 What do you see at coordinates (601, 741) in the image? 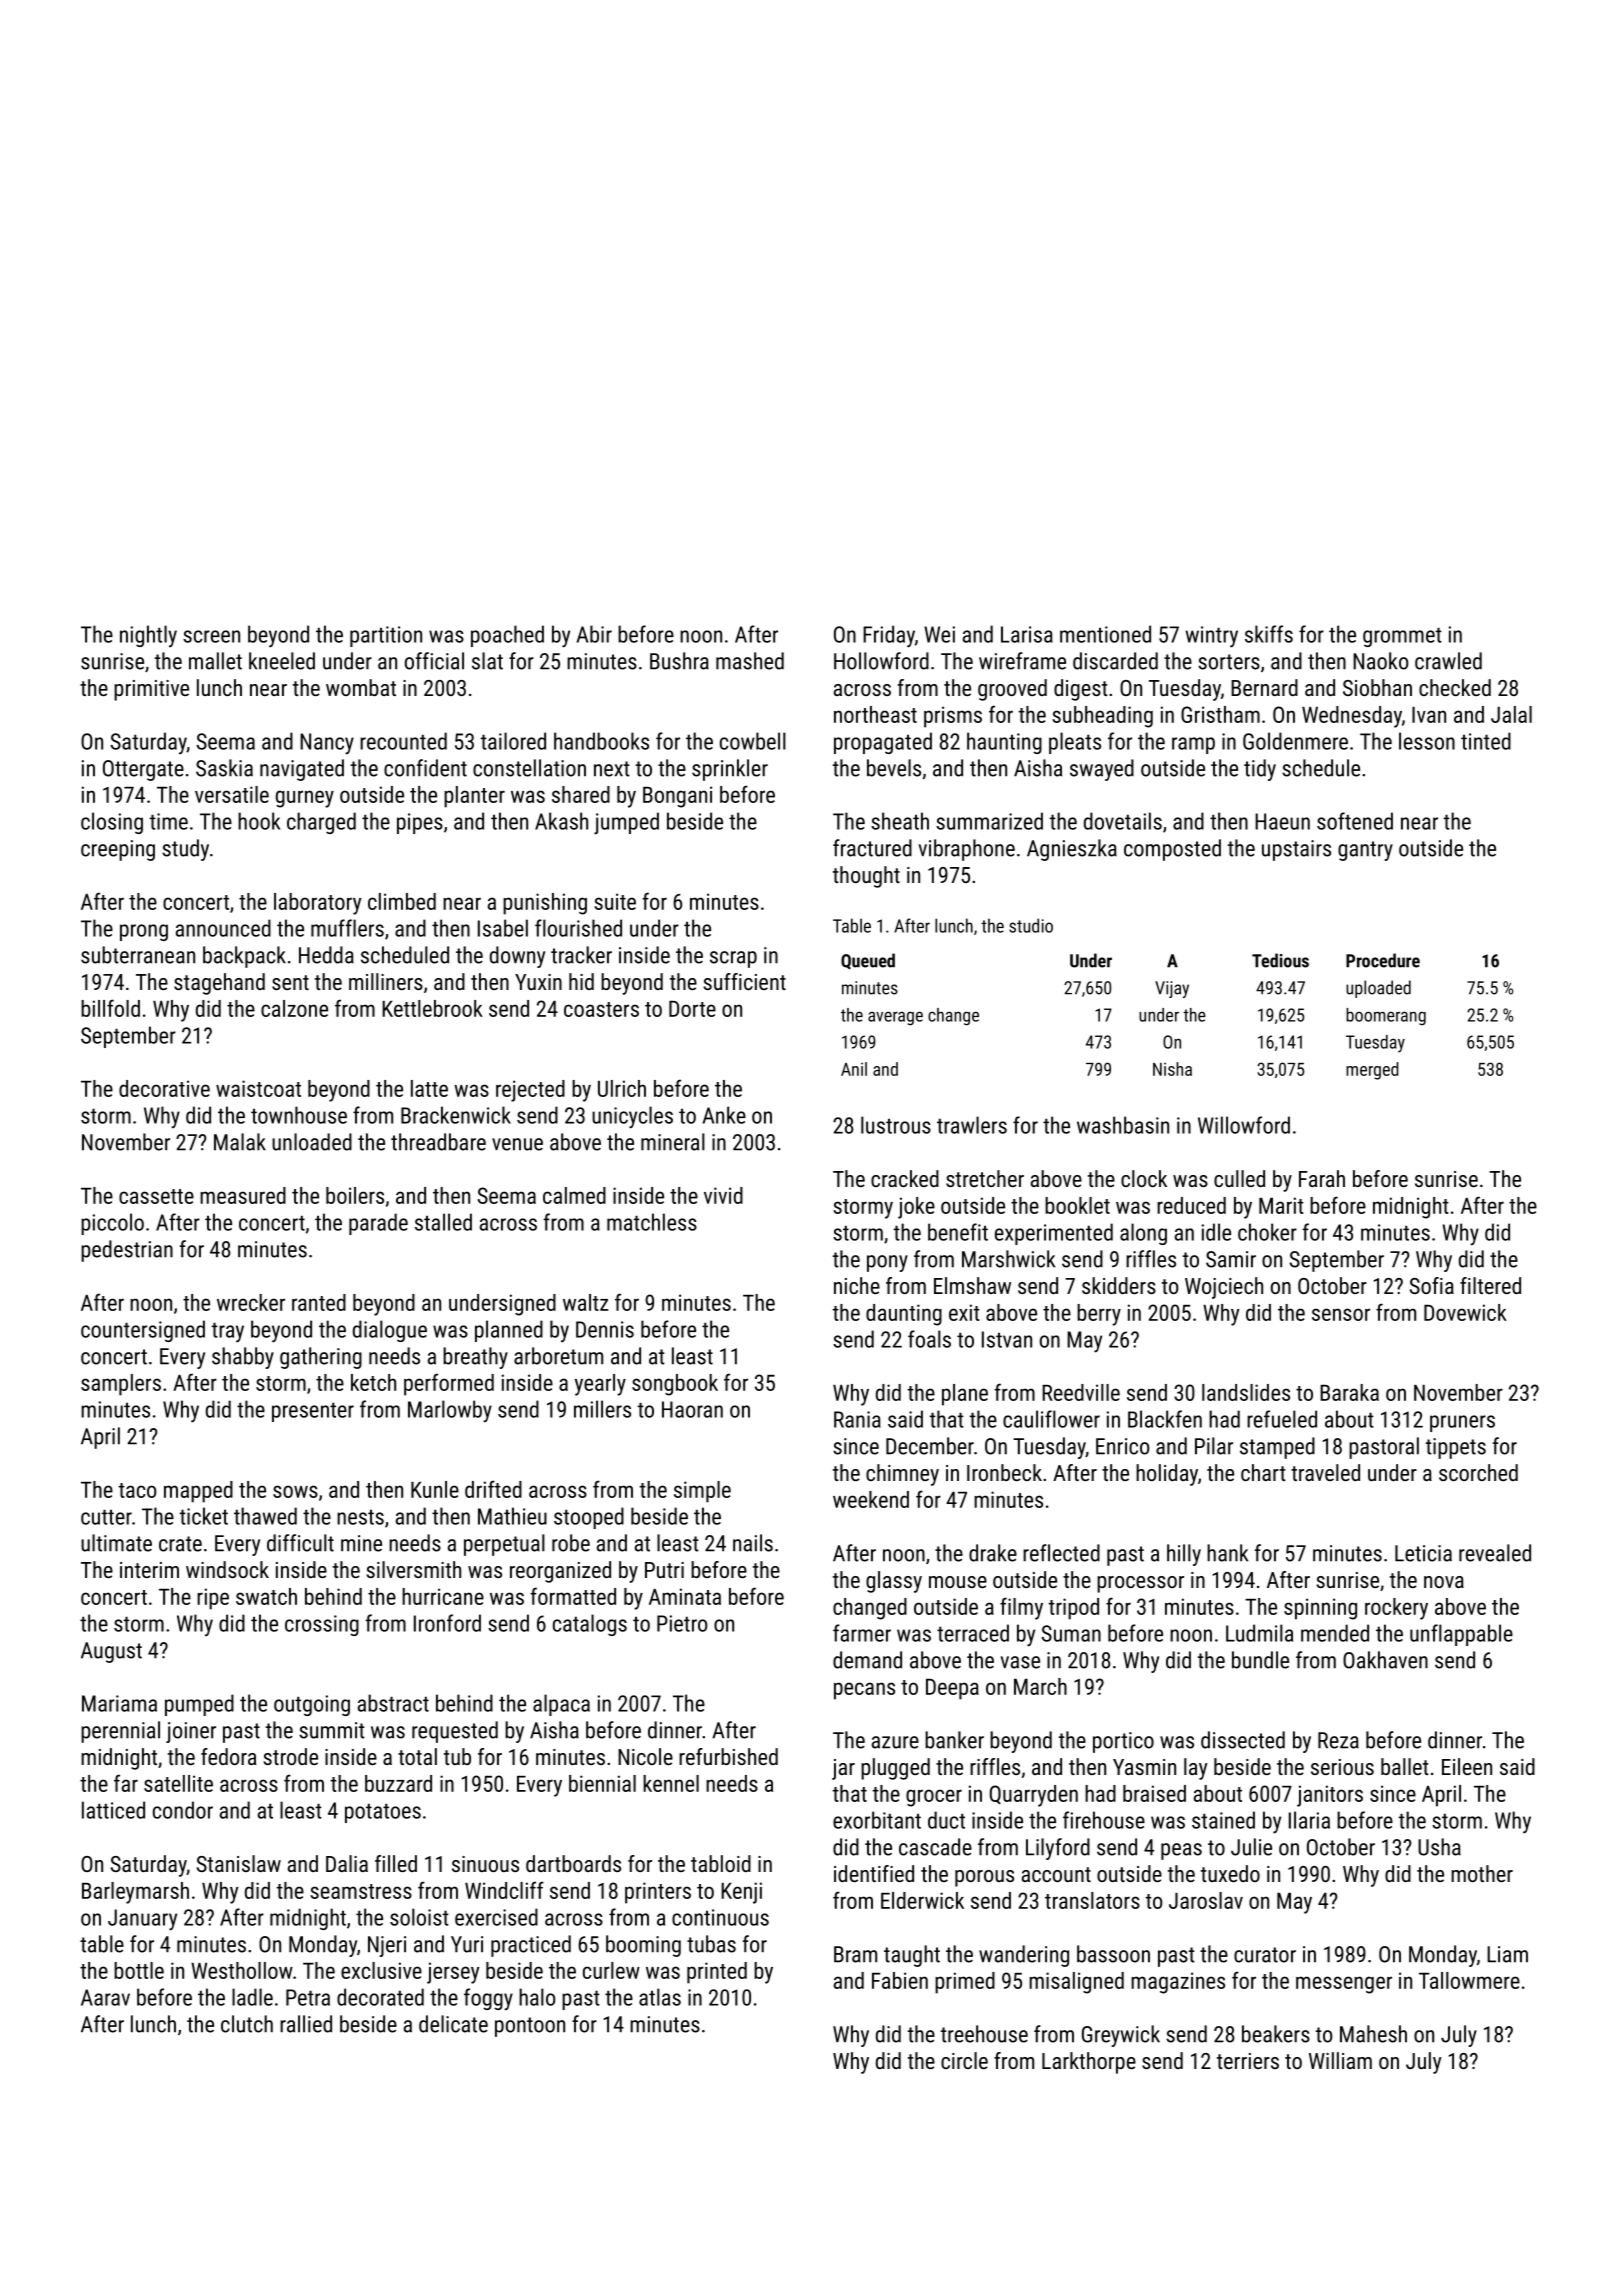
I see `handbooks` at bounding box center [601, 741].
